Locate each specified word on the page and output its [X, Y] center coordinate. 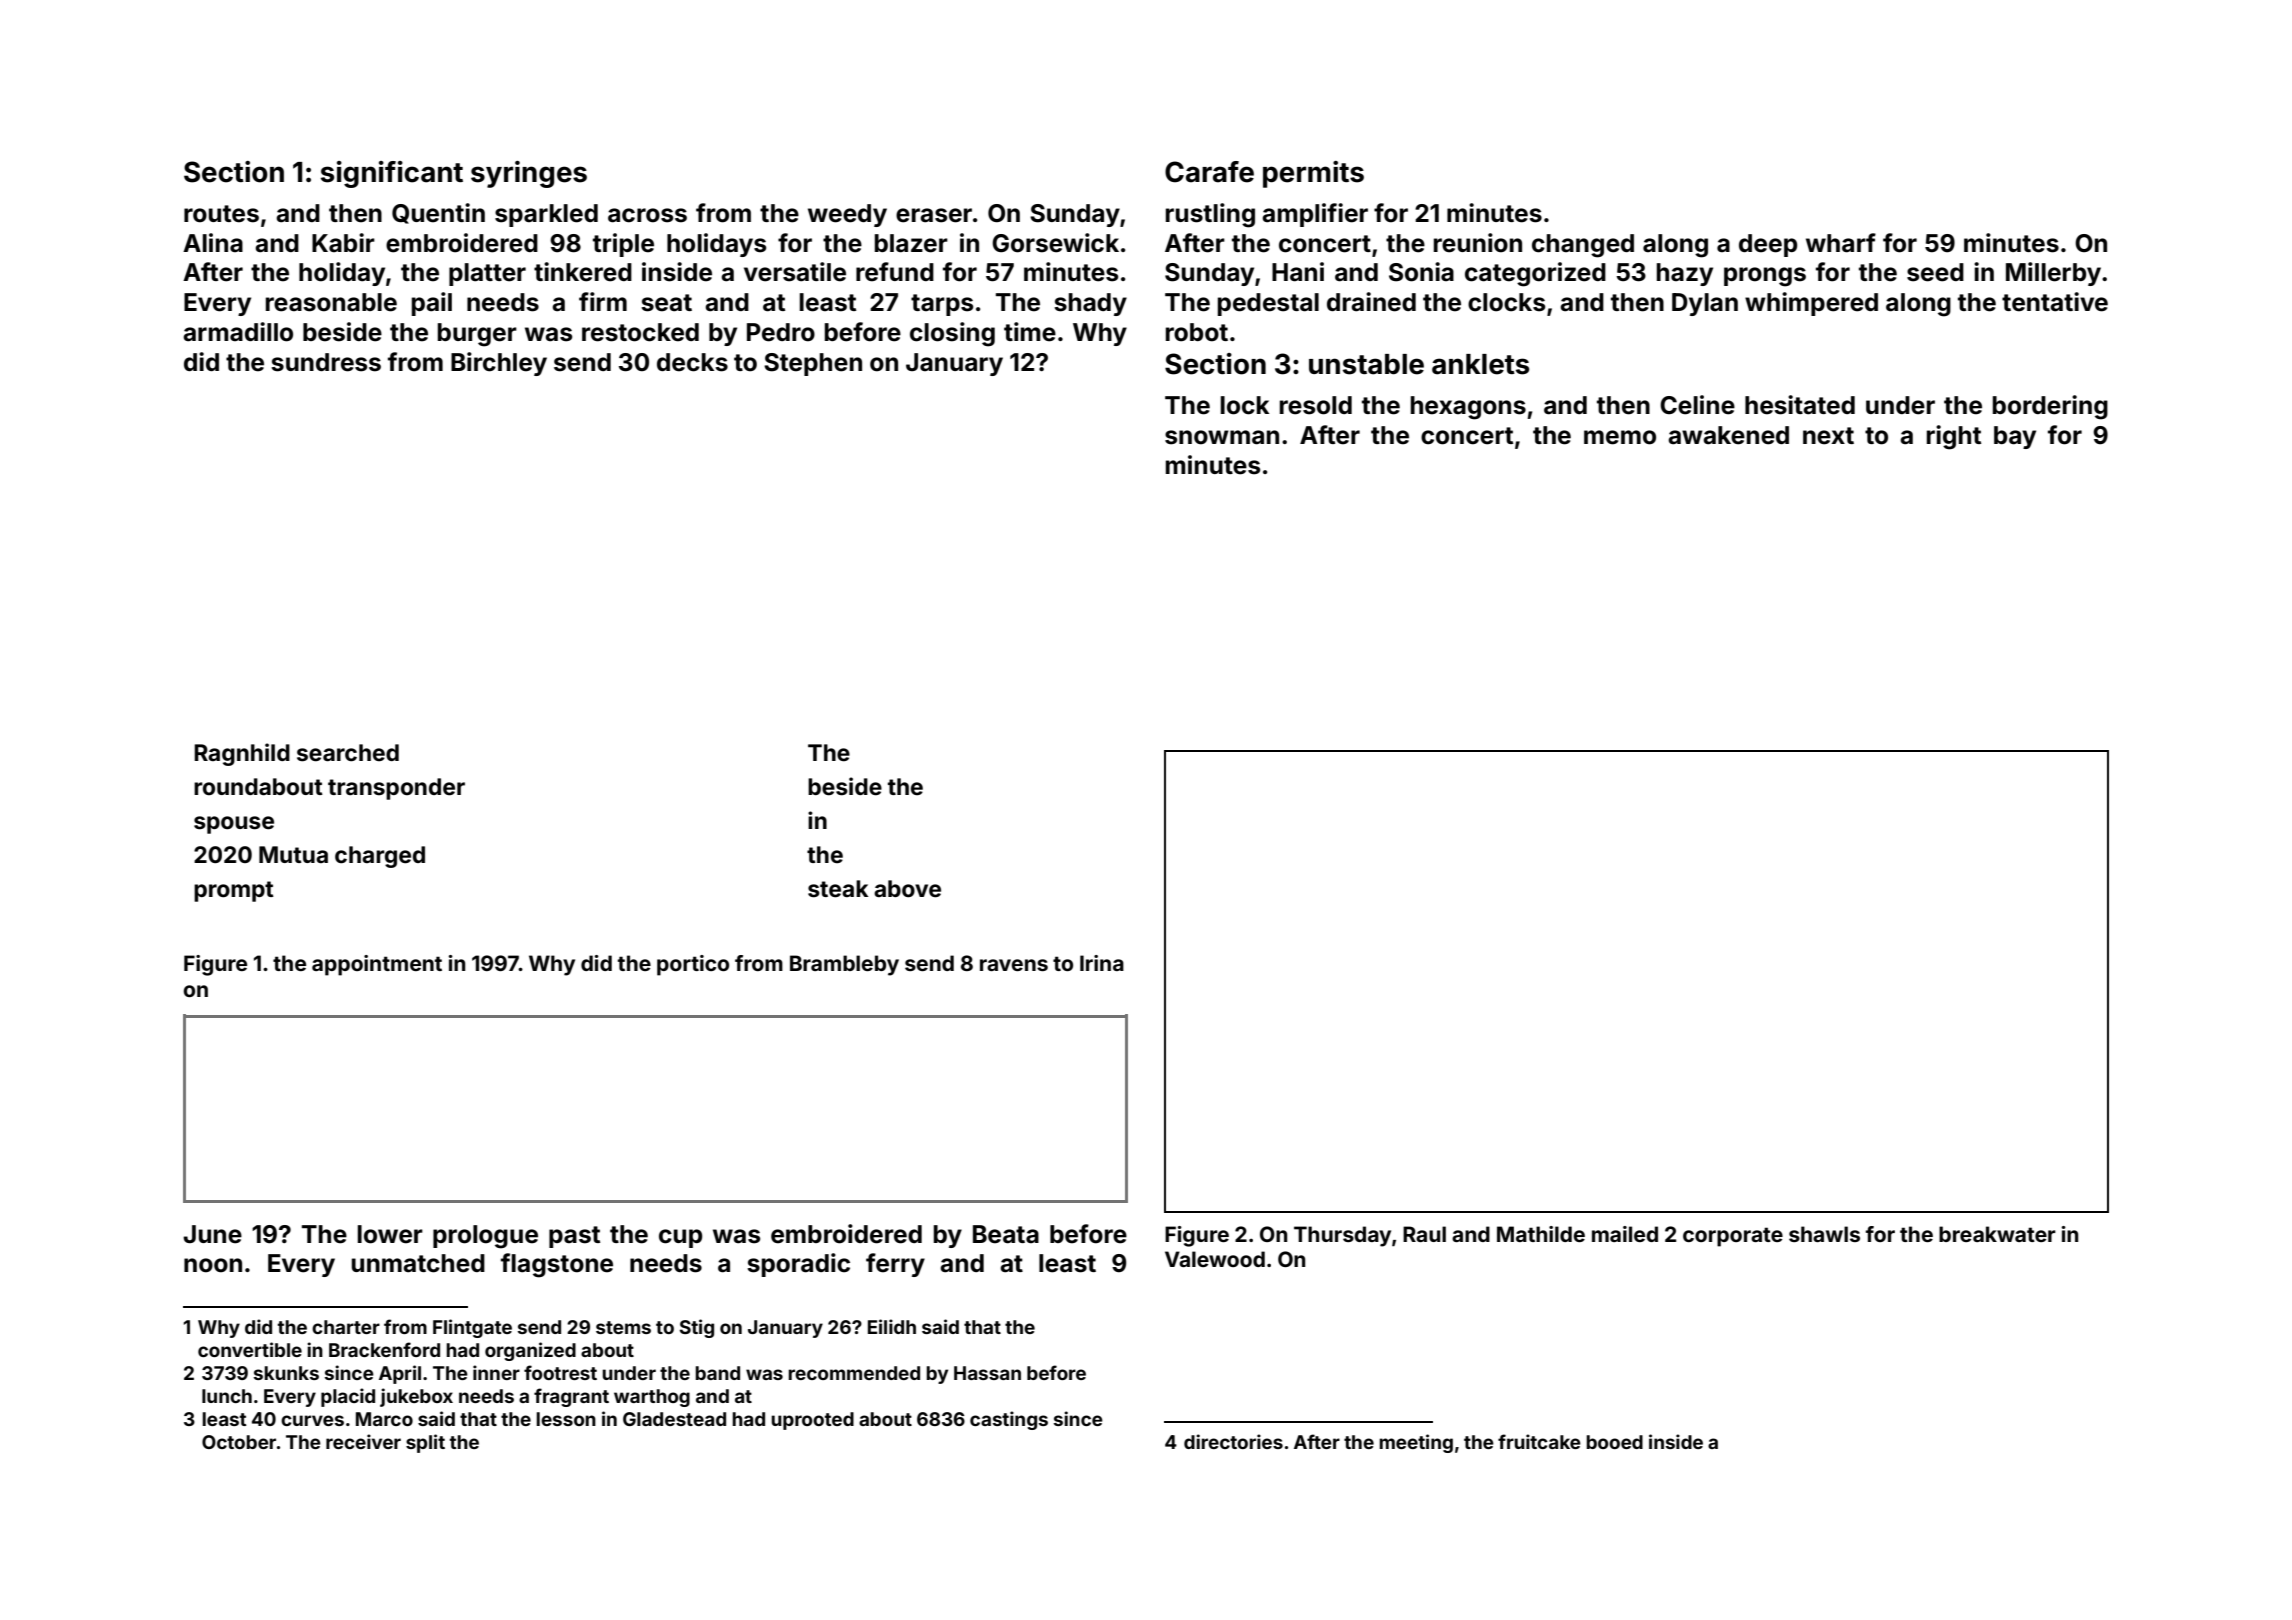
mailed [1625, 1234]
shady [1090, 304]
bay [2015, 437]
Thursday [1342, 1236]
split [425, 1443]
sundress [326, 362]
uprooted [812, 1421]
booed [1614, 1442]
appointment [377, 965]
